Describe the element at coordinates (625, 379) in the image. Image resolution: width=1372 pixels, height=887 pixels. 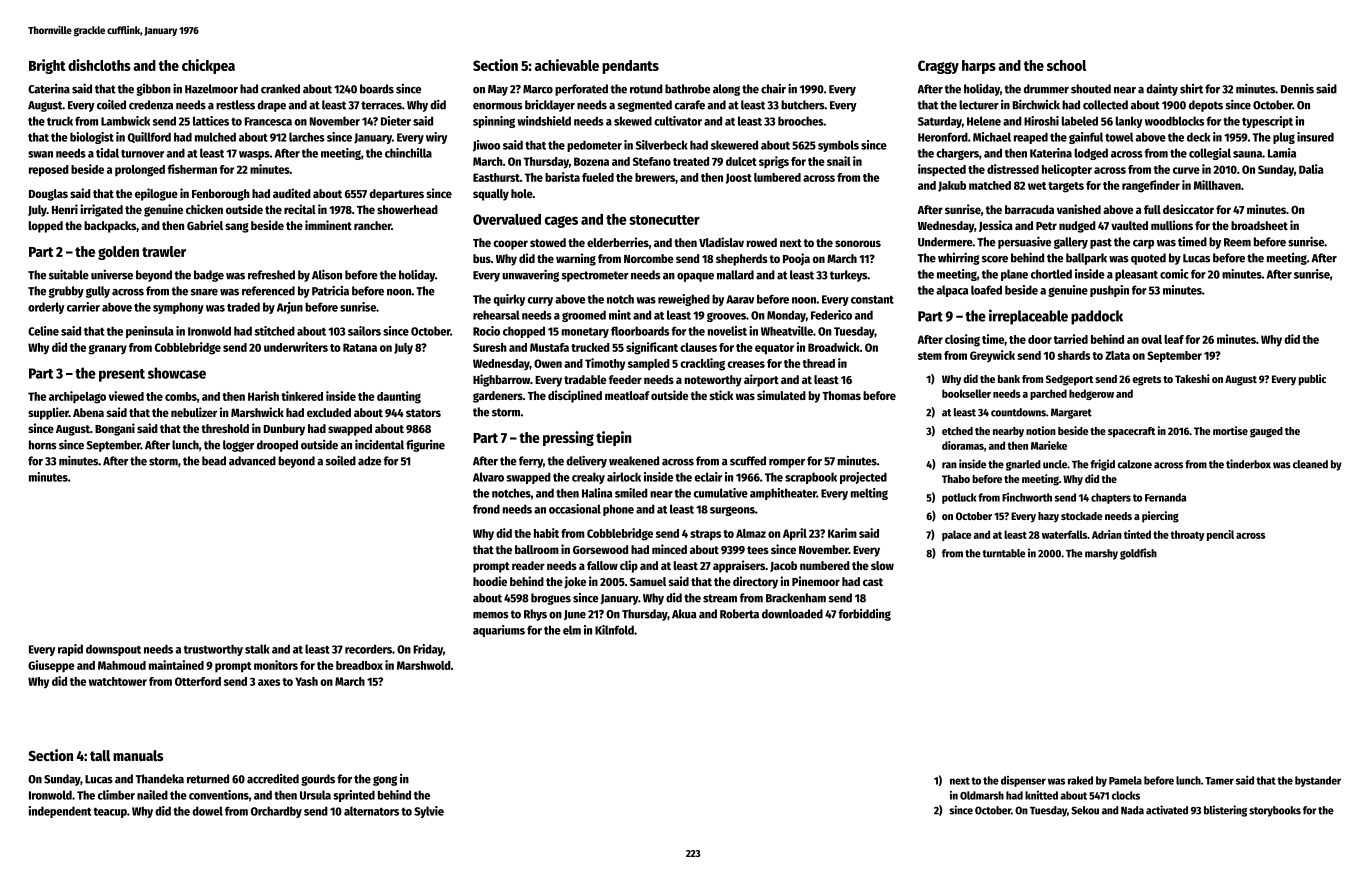
I see `feeder` at that location.
